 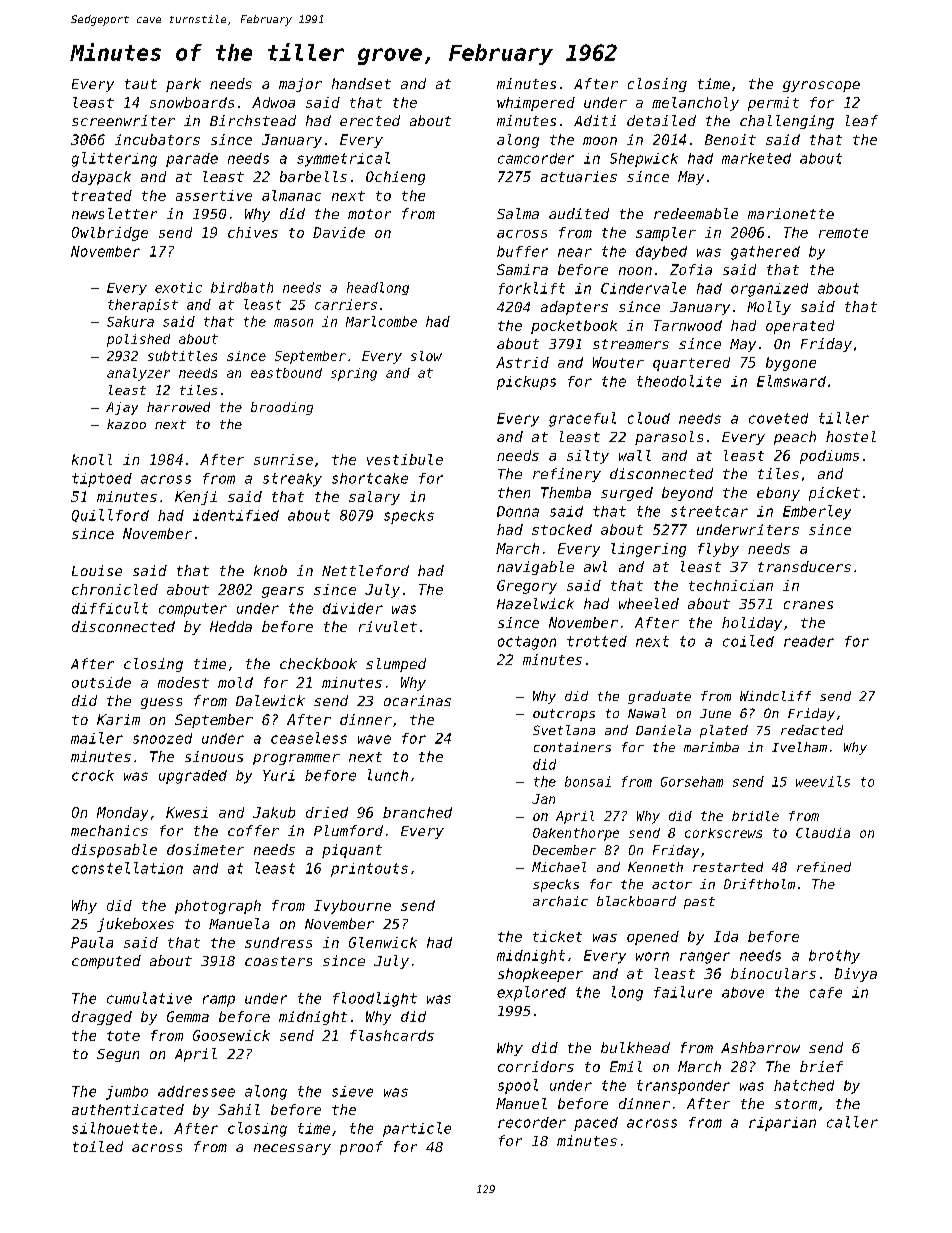 What do you see at coordinates (178, 287) in the screenshot?
I see `exotic` at bounding box center [178, 287].
